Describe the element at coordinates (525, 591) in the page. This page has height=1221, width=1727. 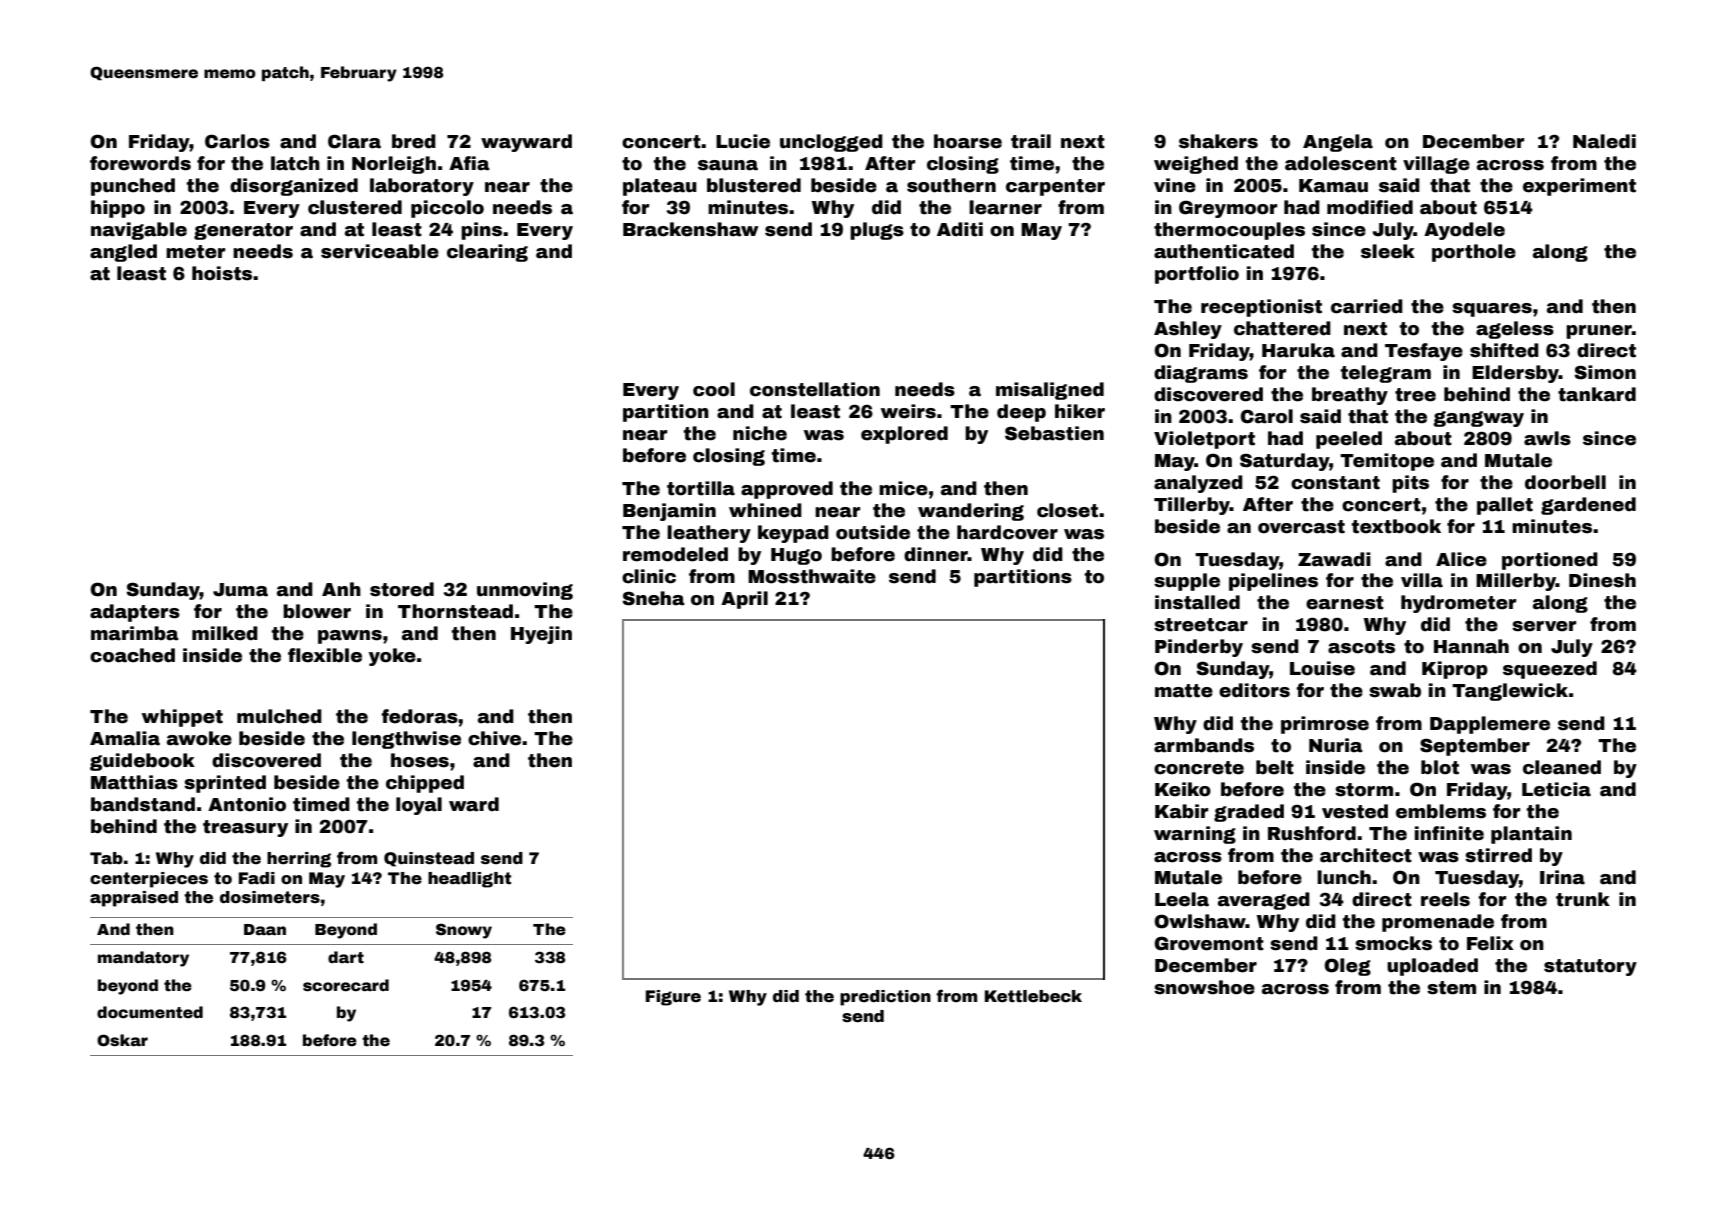
I see `unmoving` at that location.
